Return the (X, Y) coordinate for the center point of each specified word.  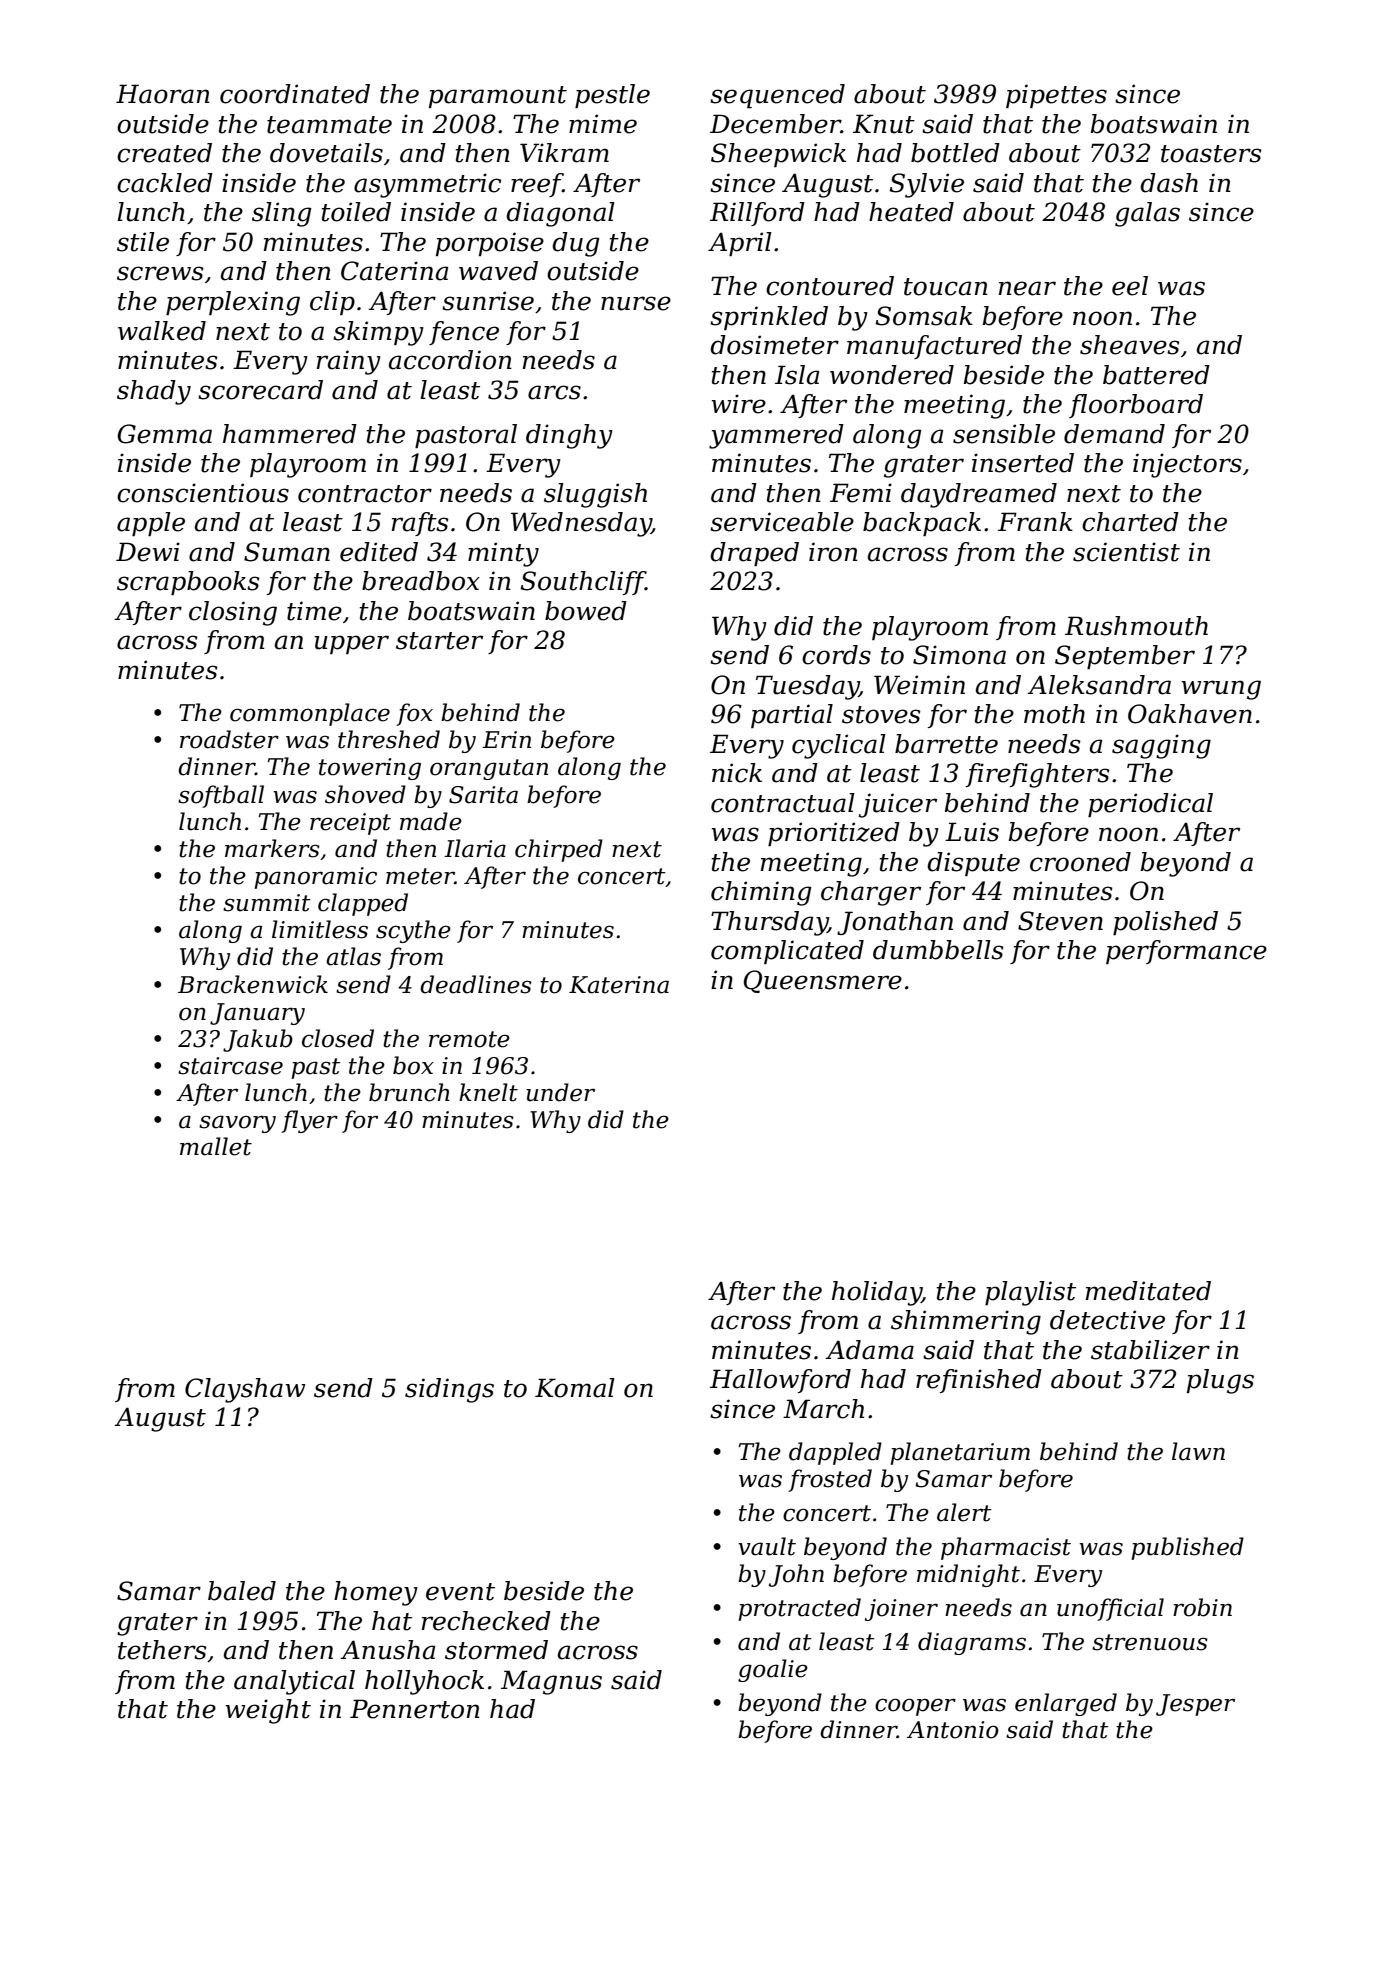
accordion (450, 360)
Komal (575, 1388)
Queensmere (823, 981)
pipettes (1056, 96)
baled (242, 1591)
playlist (1030, 1293)
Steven (1060, 921)
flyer (309, 1121)
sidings (449, 1390)
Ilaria (475, 848)
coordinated (295, 94)
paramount (498, 97)
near (1027, 288)
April (740, 244)
